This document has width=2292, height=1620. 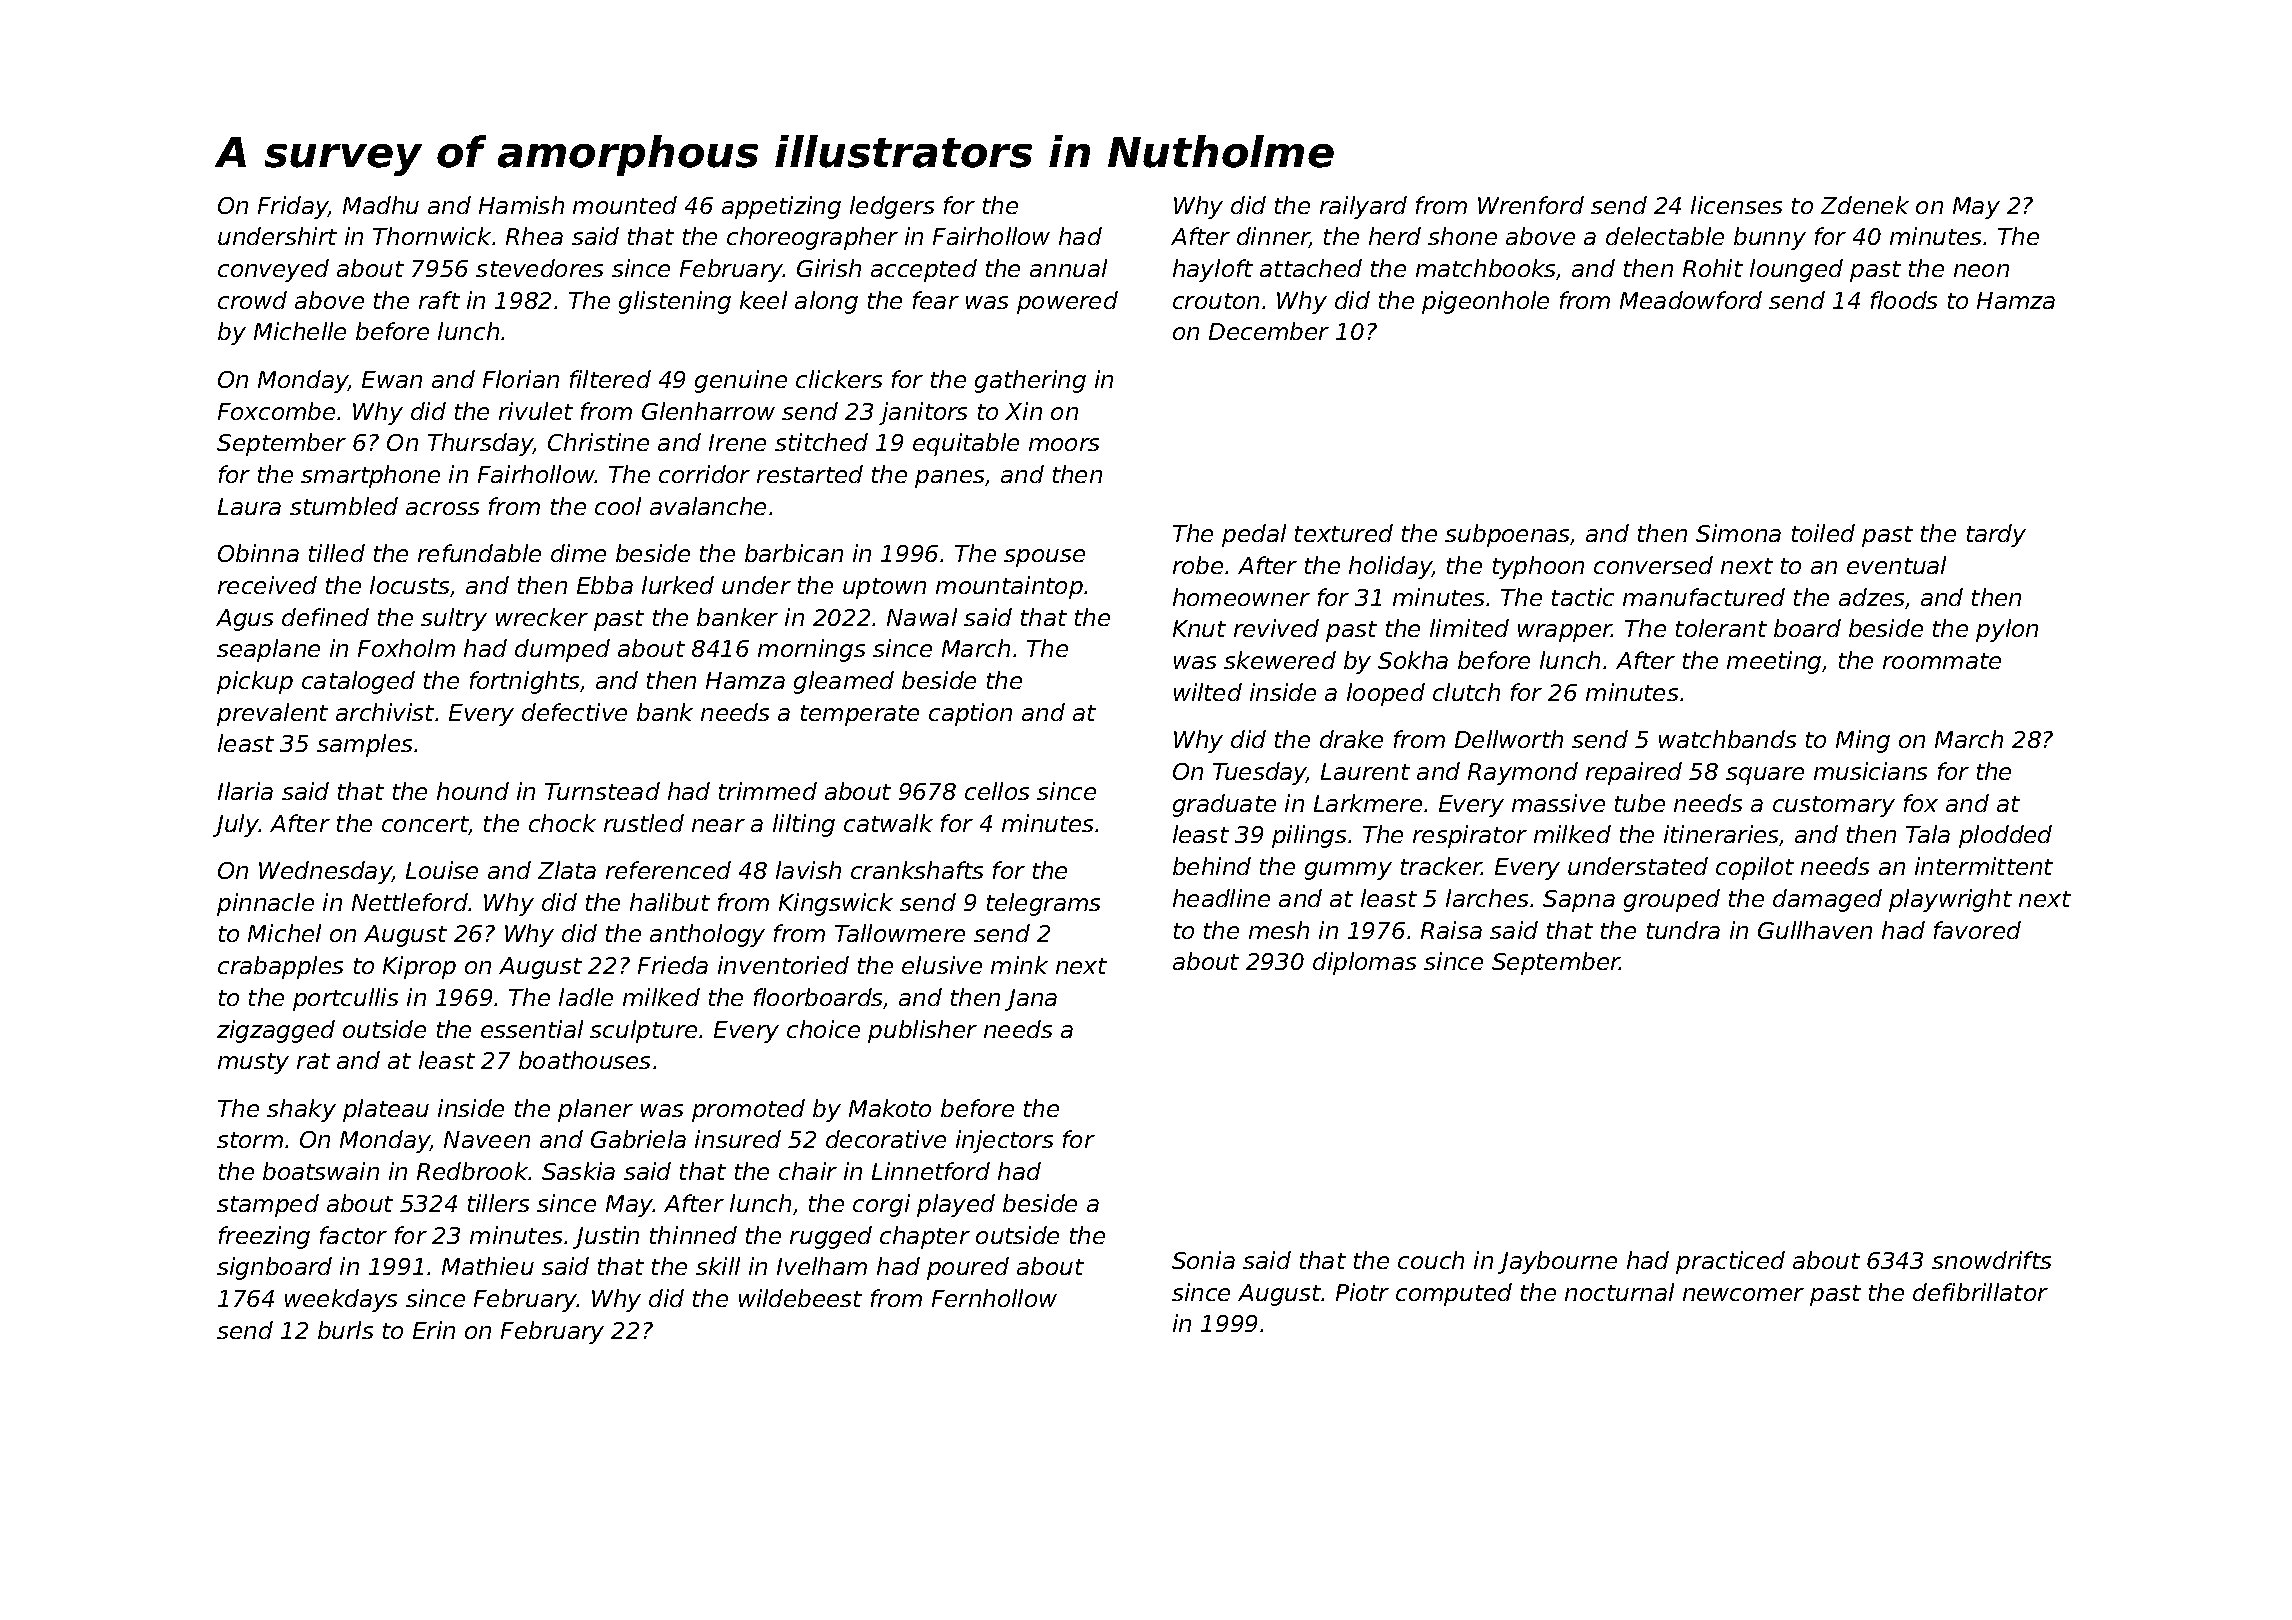 What do you see at coordinates (364, 745) in the document?
I see `samples` at bounding box center [364, 745].
